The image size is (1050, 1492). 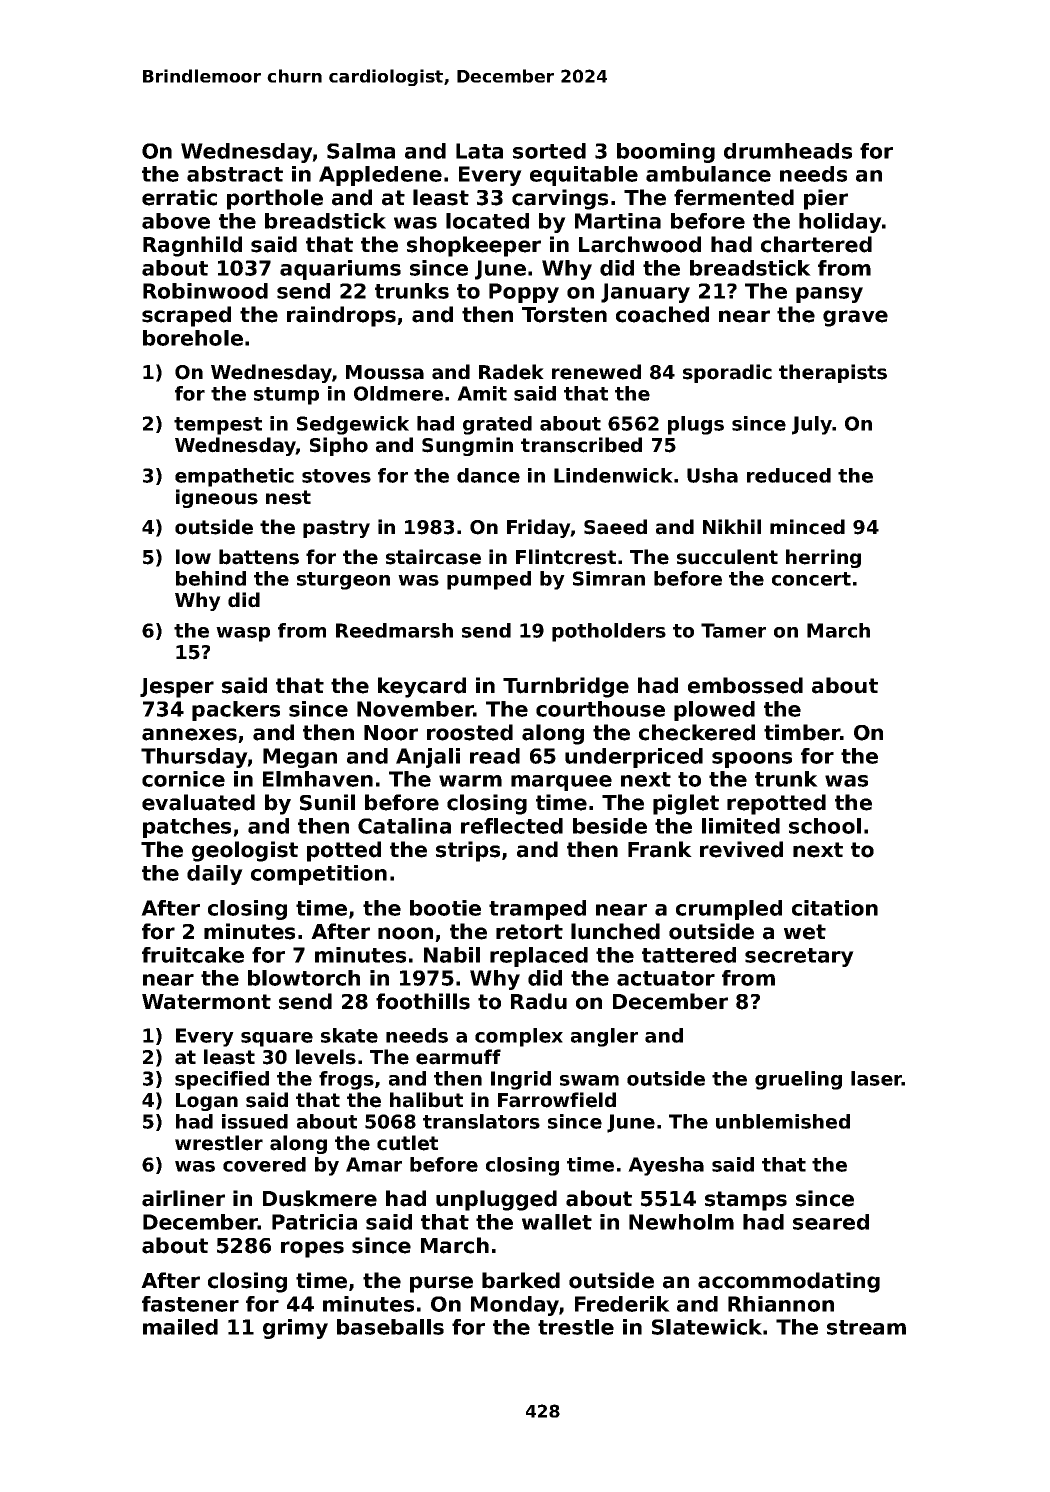 What do you see at coordinates (193, 955) in the screenshot?
I see `fruitcake` at bounding box center [193, 955].
